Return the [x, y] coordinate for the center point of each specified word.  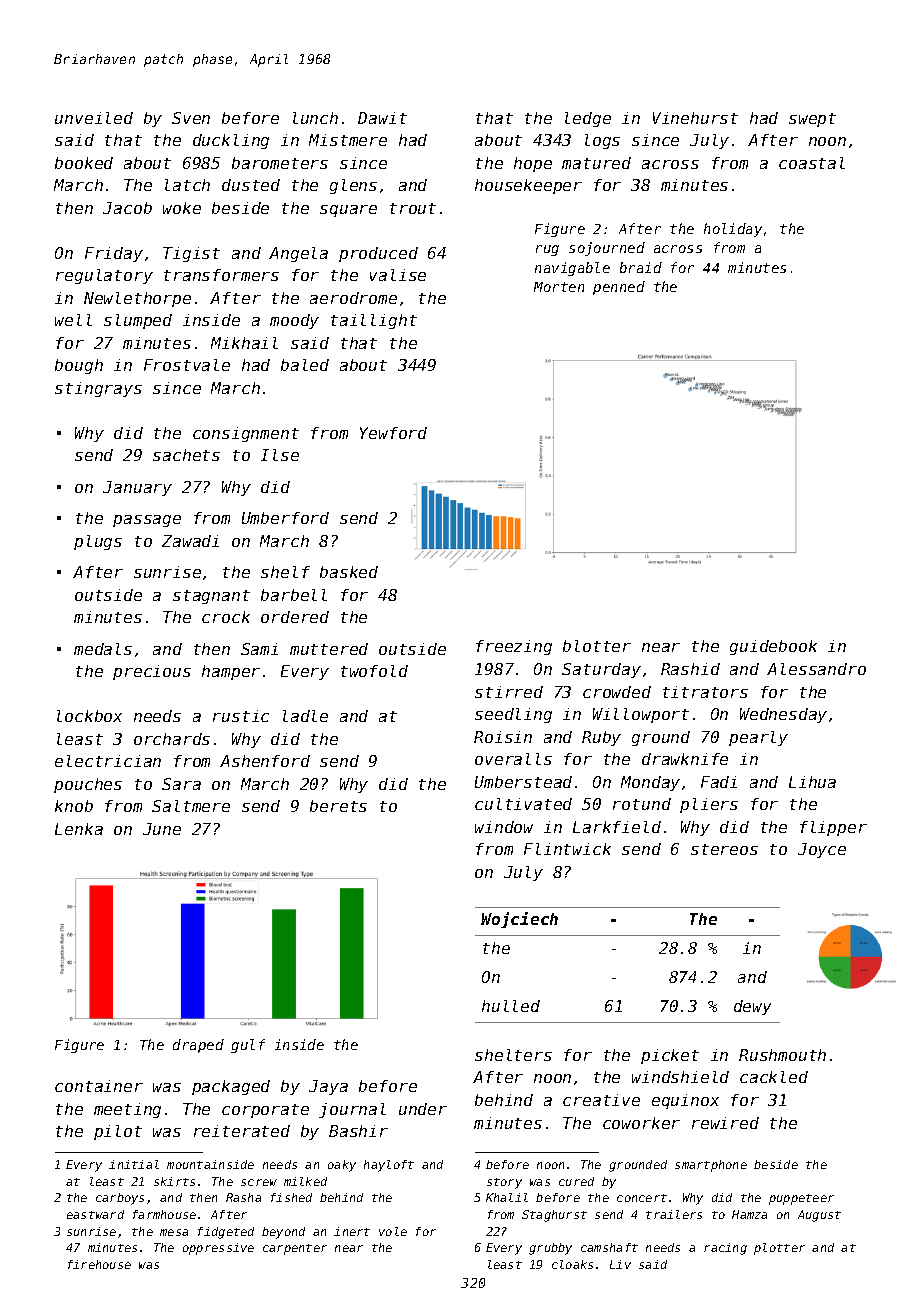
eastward [95, 1214]
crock [226, 617]
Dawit [382, 118]
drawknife [685, 759]
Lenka [79, 829]
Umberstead [523, 782]
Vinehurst [695, 118]
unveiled [94, 118]
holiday [733, 230]
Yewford [393, 433]
